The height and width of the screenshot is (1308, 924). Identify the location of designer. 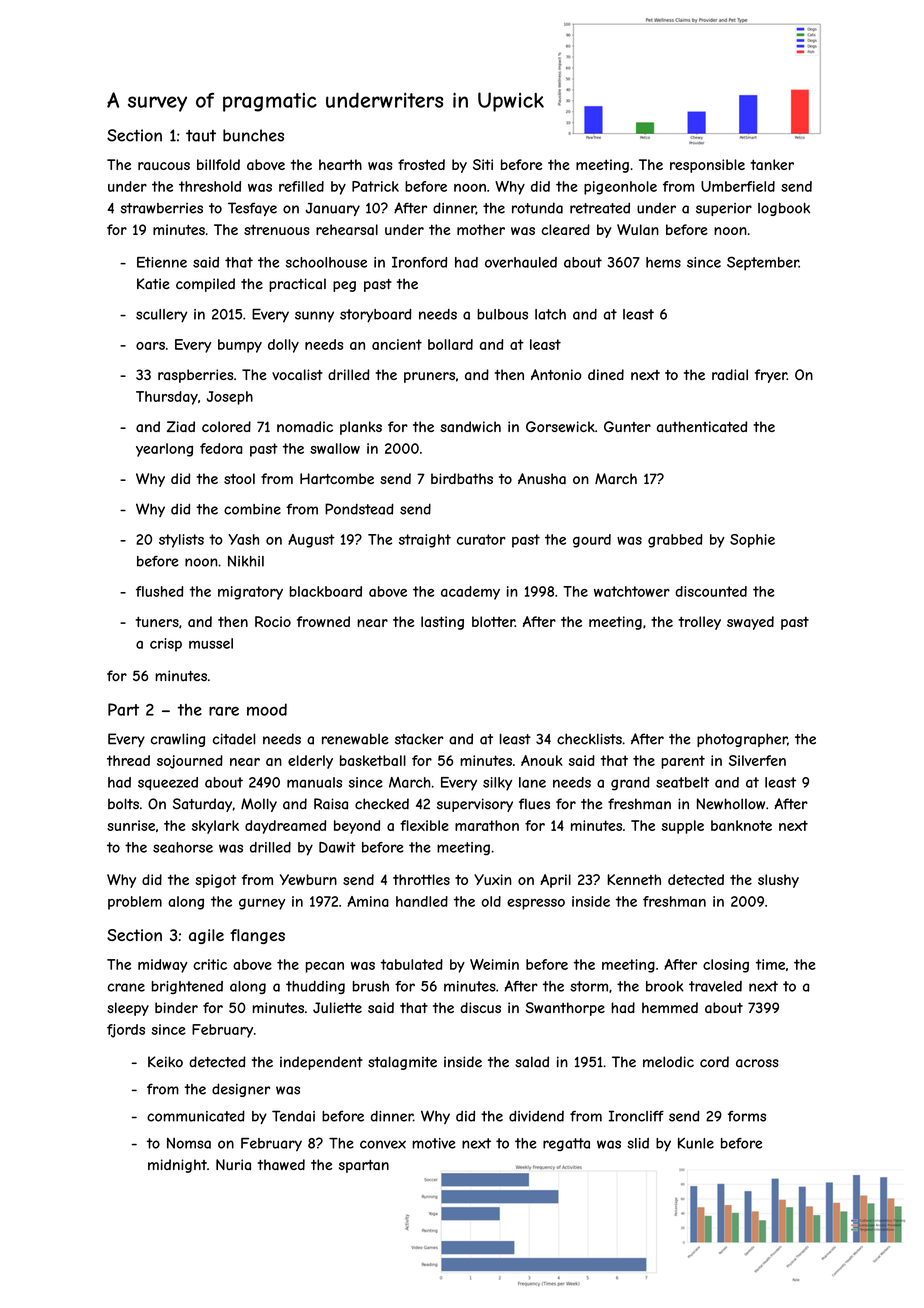
(241, 1090).
